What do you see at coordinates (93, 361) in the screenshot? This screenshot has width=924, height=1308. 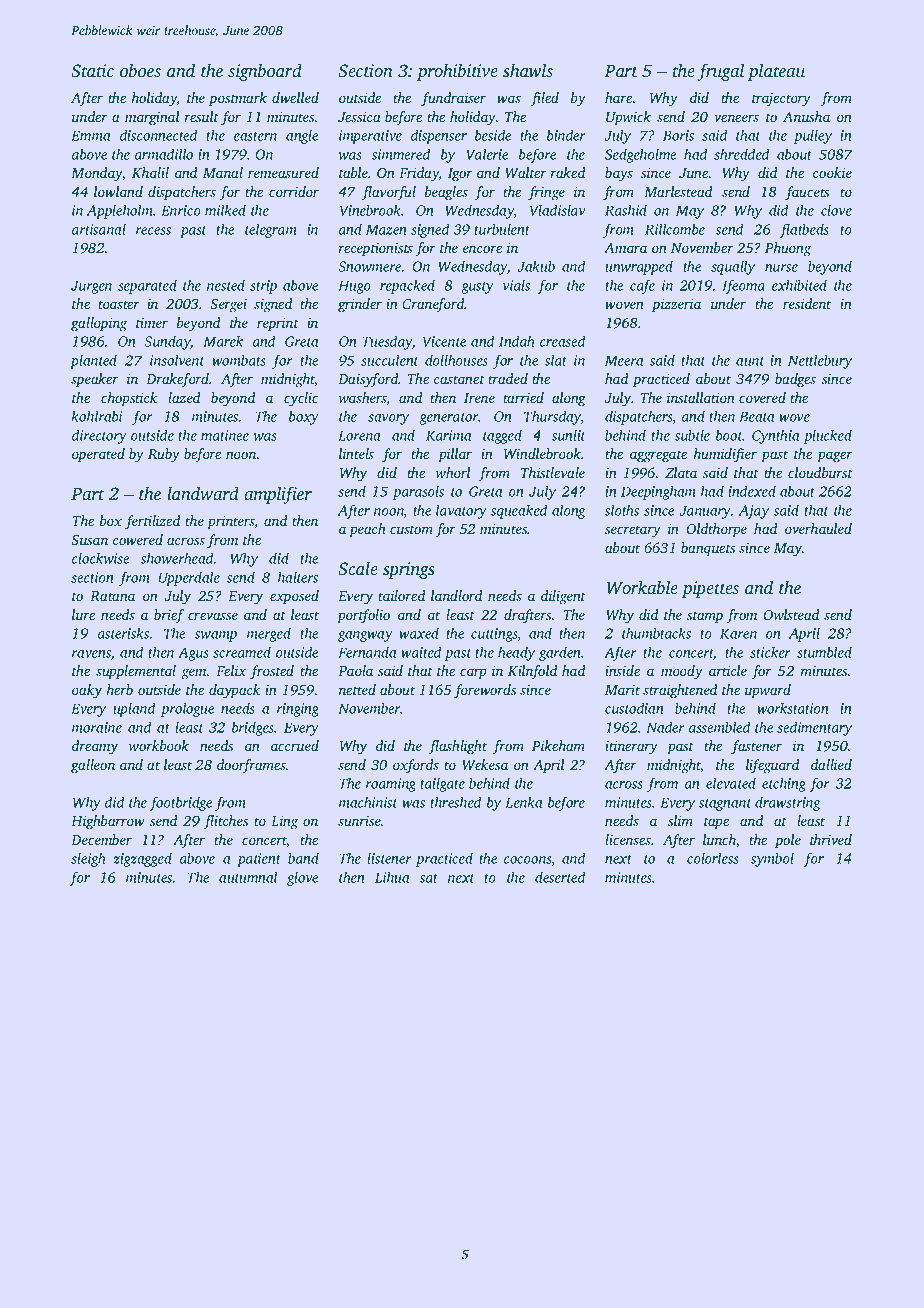 I see `planted` at bounding box center [93, 361].
